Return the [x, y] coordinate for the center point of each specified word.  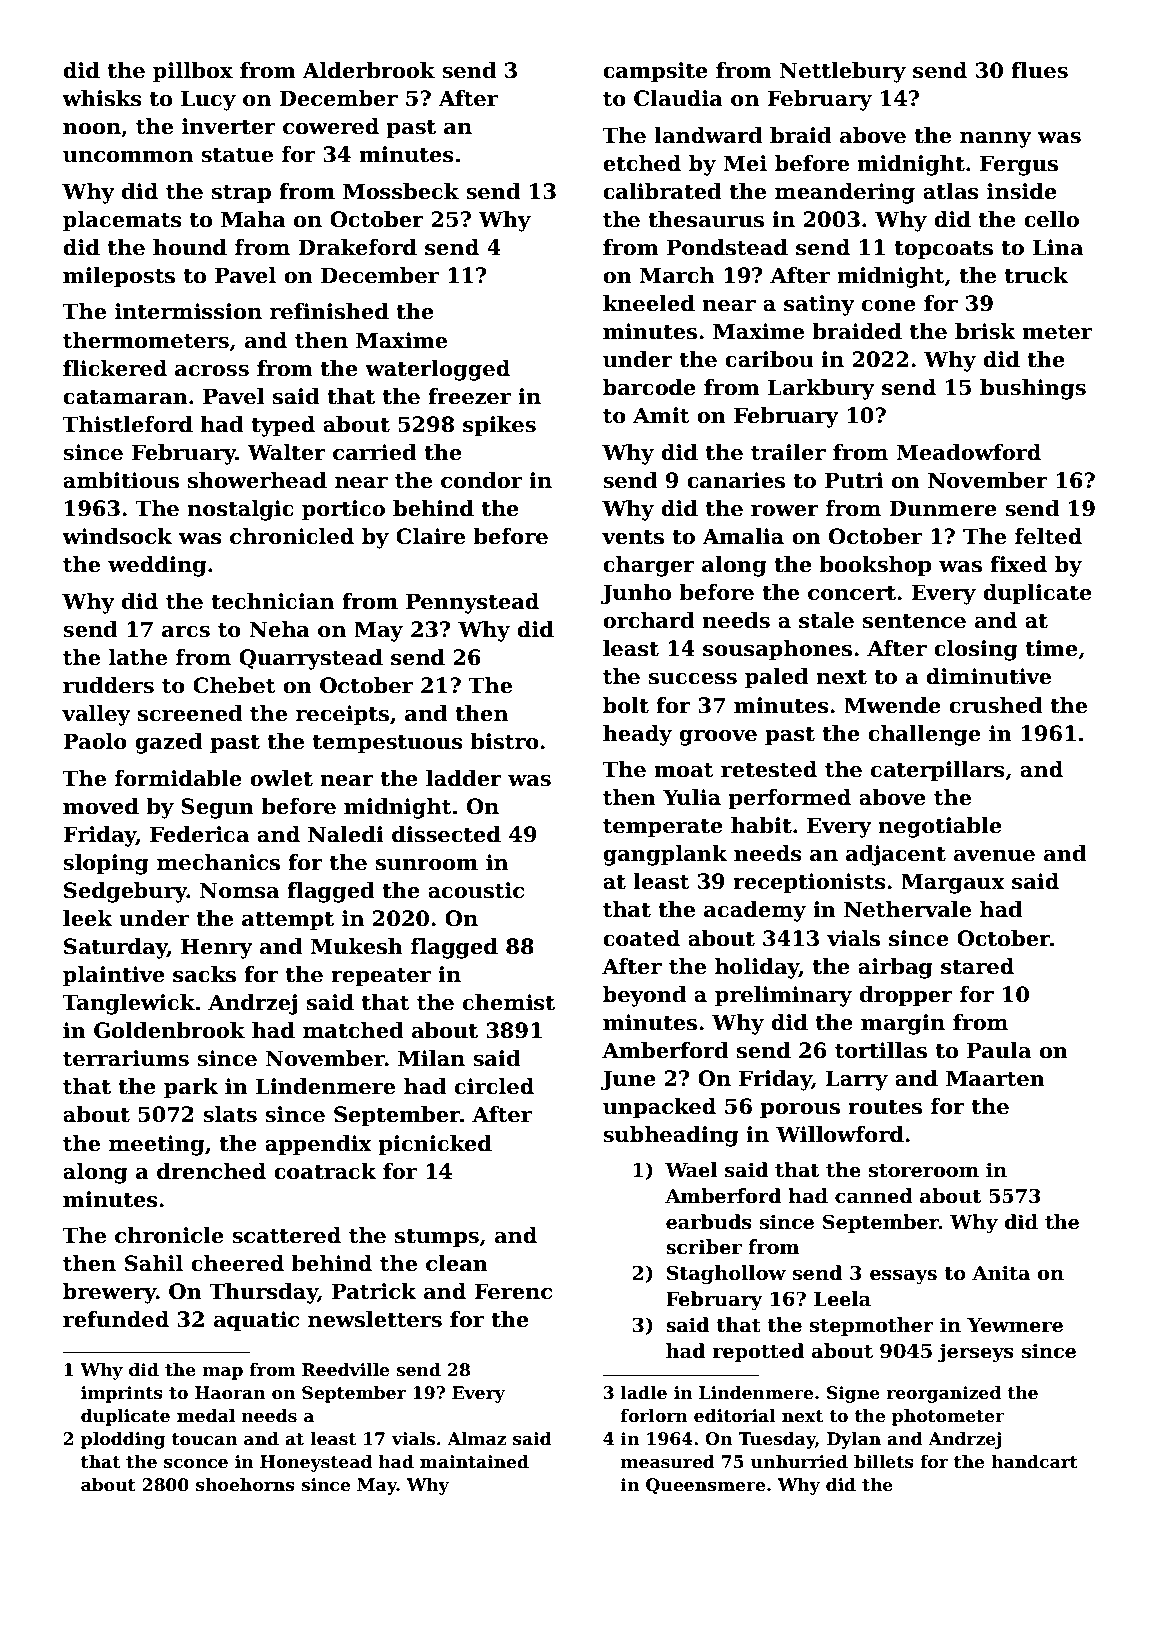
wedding [157, 566]
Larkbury [821, 389]
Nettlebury [843, 72]
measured [668, 1462]
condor [481, 480]
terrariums [126, 1058]
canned [874, 1196]
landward [708, 135]
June [628, 1080]
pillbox [193, 72]
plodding [123, 1440]
